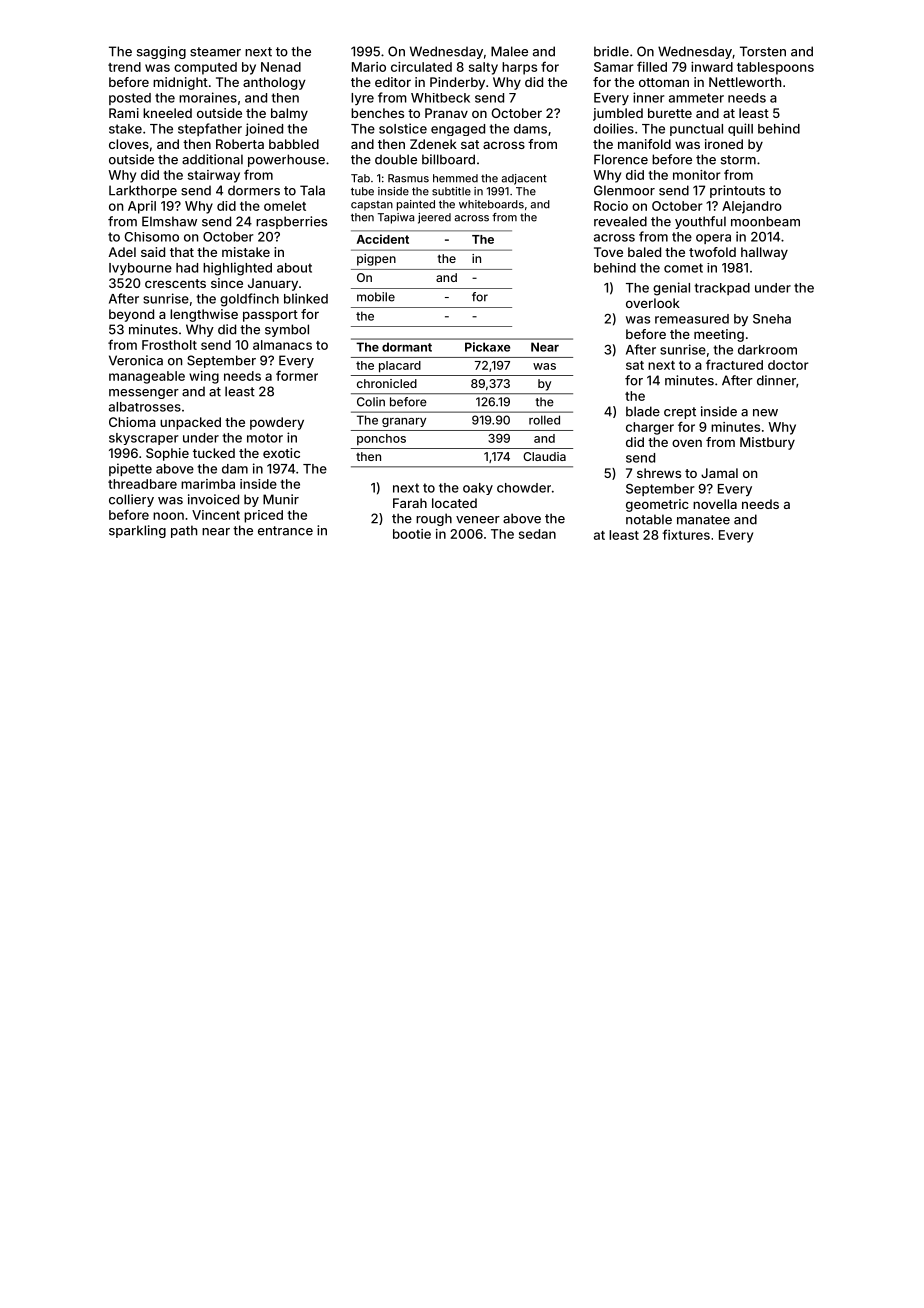 The image size is (924, 1308). Describe the element at coordinates (151, 237) in the screenshot. I see `Chisomo` at that location.
